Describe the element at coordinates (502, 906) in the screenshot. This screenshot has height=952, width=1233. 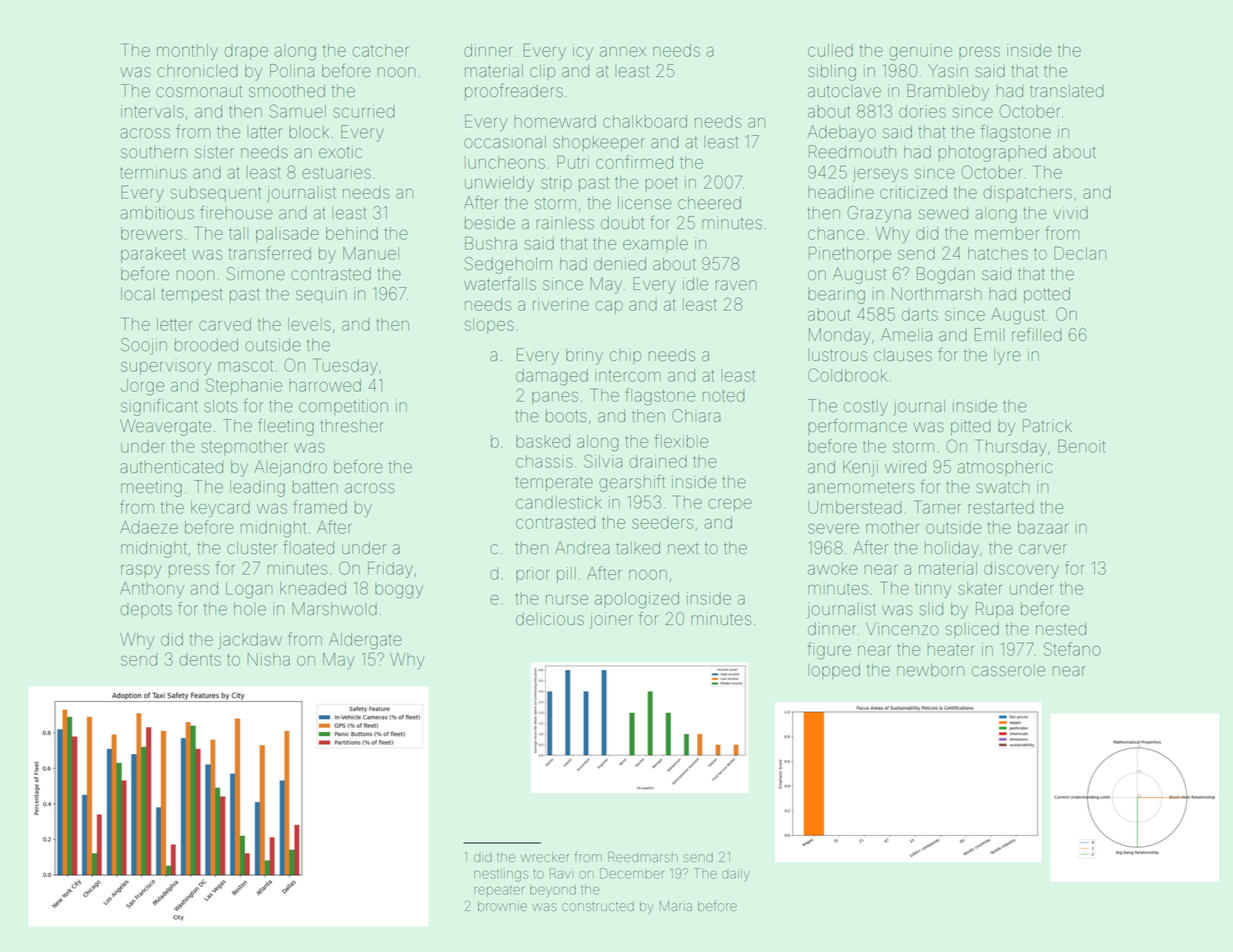
I see `brownie` at that location.
